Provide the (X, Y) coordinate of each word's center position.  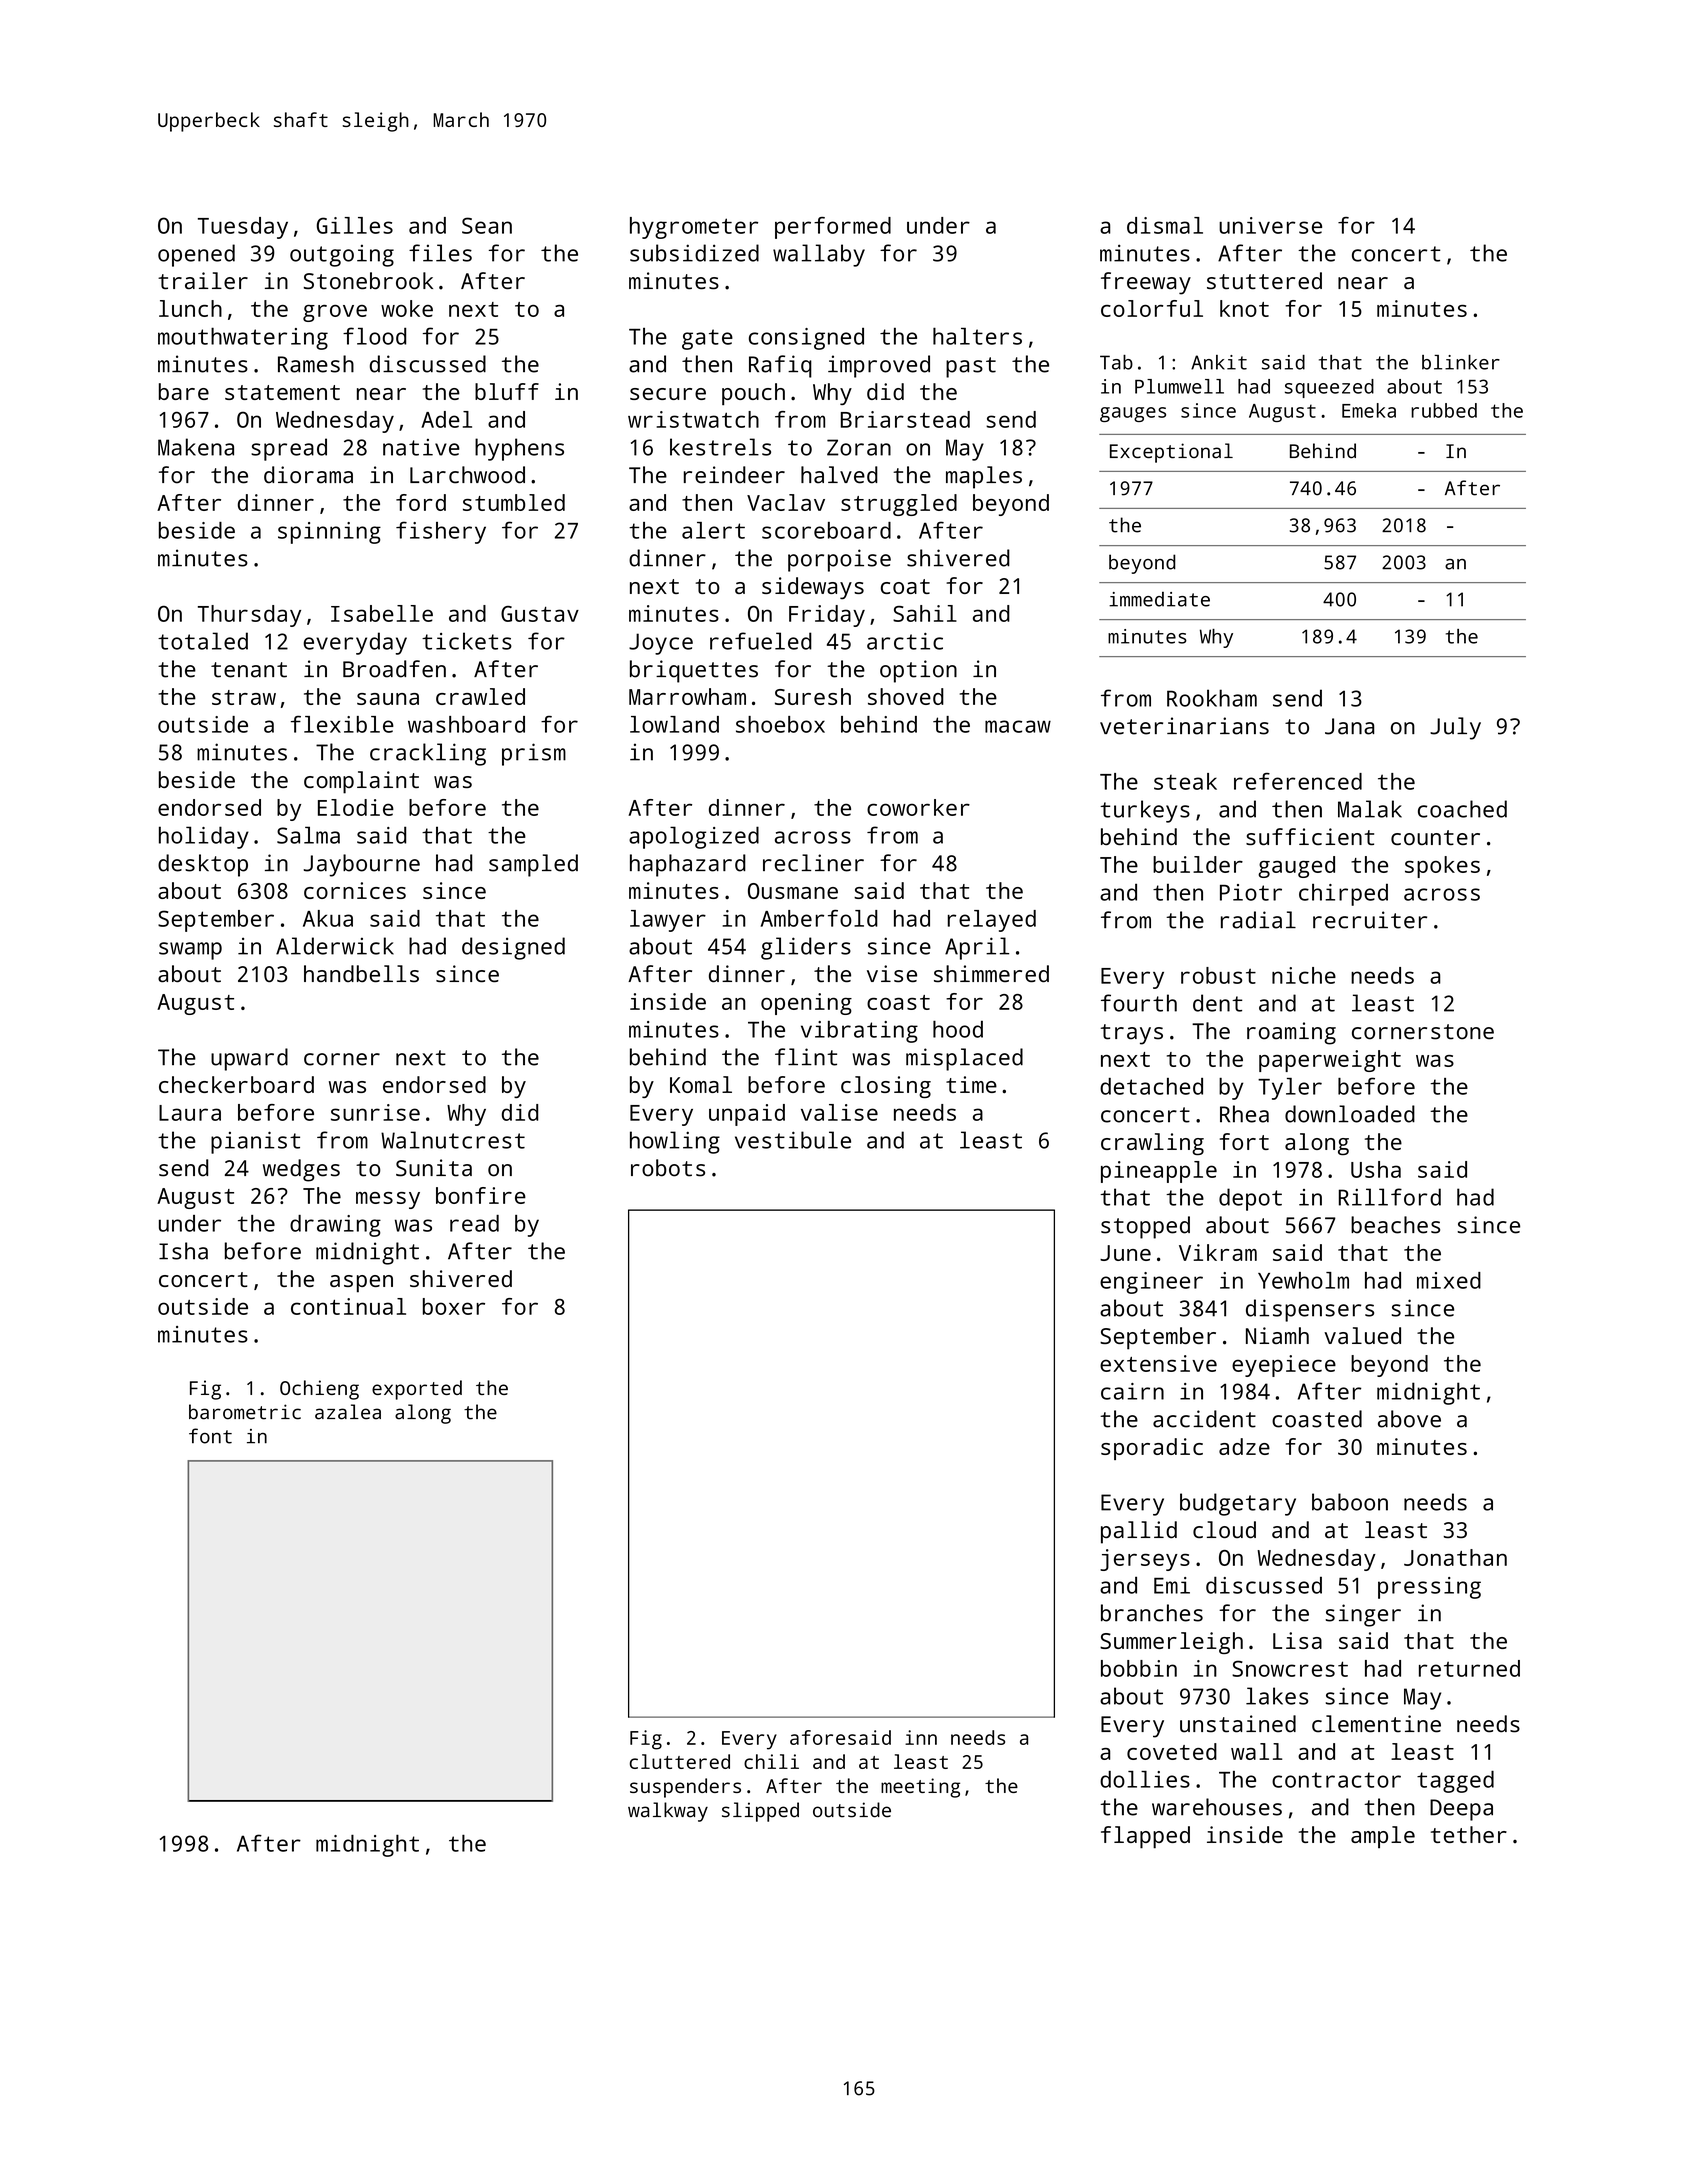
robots (668, 1168)
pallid (1139, 1532)
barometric (245, 1412)
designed (513, 948)
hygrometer (694, 228)
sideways (813, 588)
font (210, 1436)
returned (1469, 1668)
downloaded (1350, 1114)
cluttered (680, 1761)
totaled (203, 641)
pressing (1429, 1588)
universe (1270, 225)
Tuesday (243, 228)
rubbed (1444, 410)
